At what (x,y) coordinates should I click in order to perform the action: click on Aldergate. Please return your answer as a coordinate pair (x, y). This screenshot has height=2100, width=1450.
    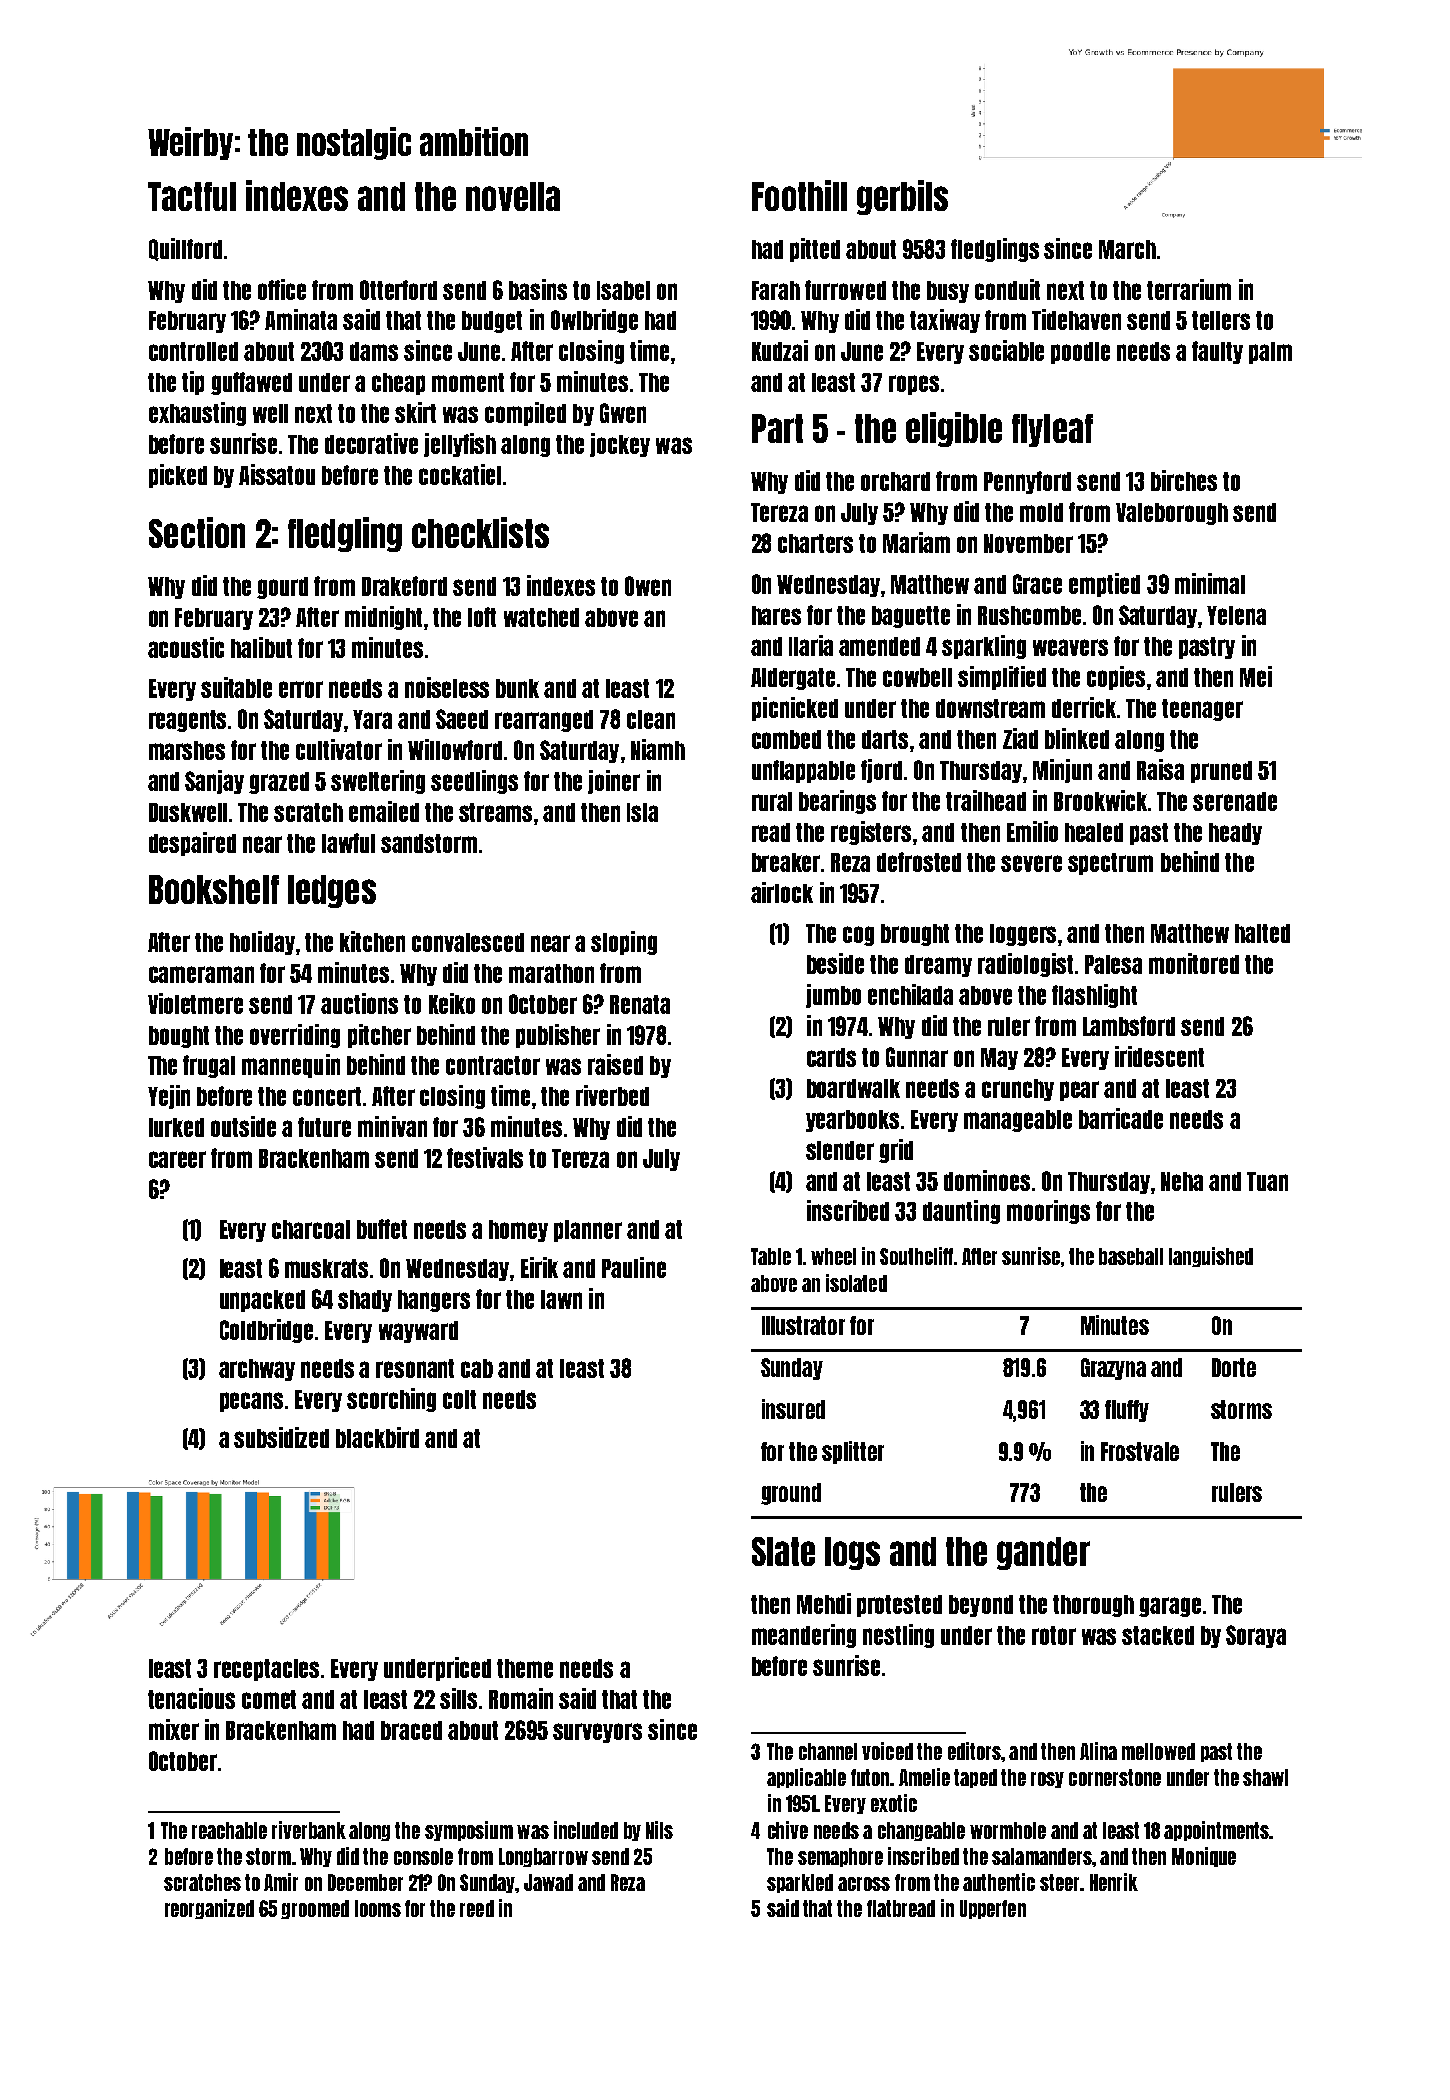
    Looking at the image, I should click on (793, 679).
